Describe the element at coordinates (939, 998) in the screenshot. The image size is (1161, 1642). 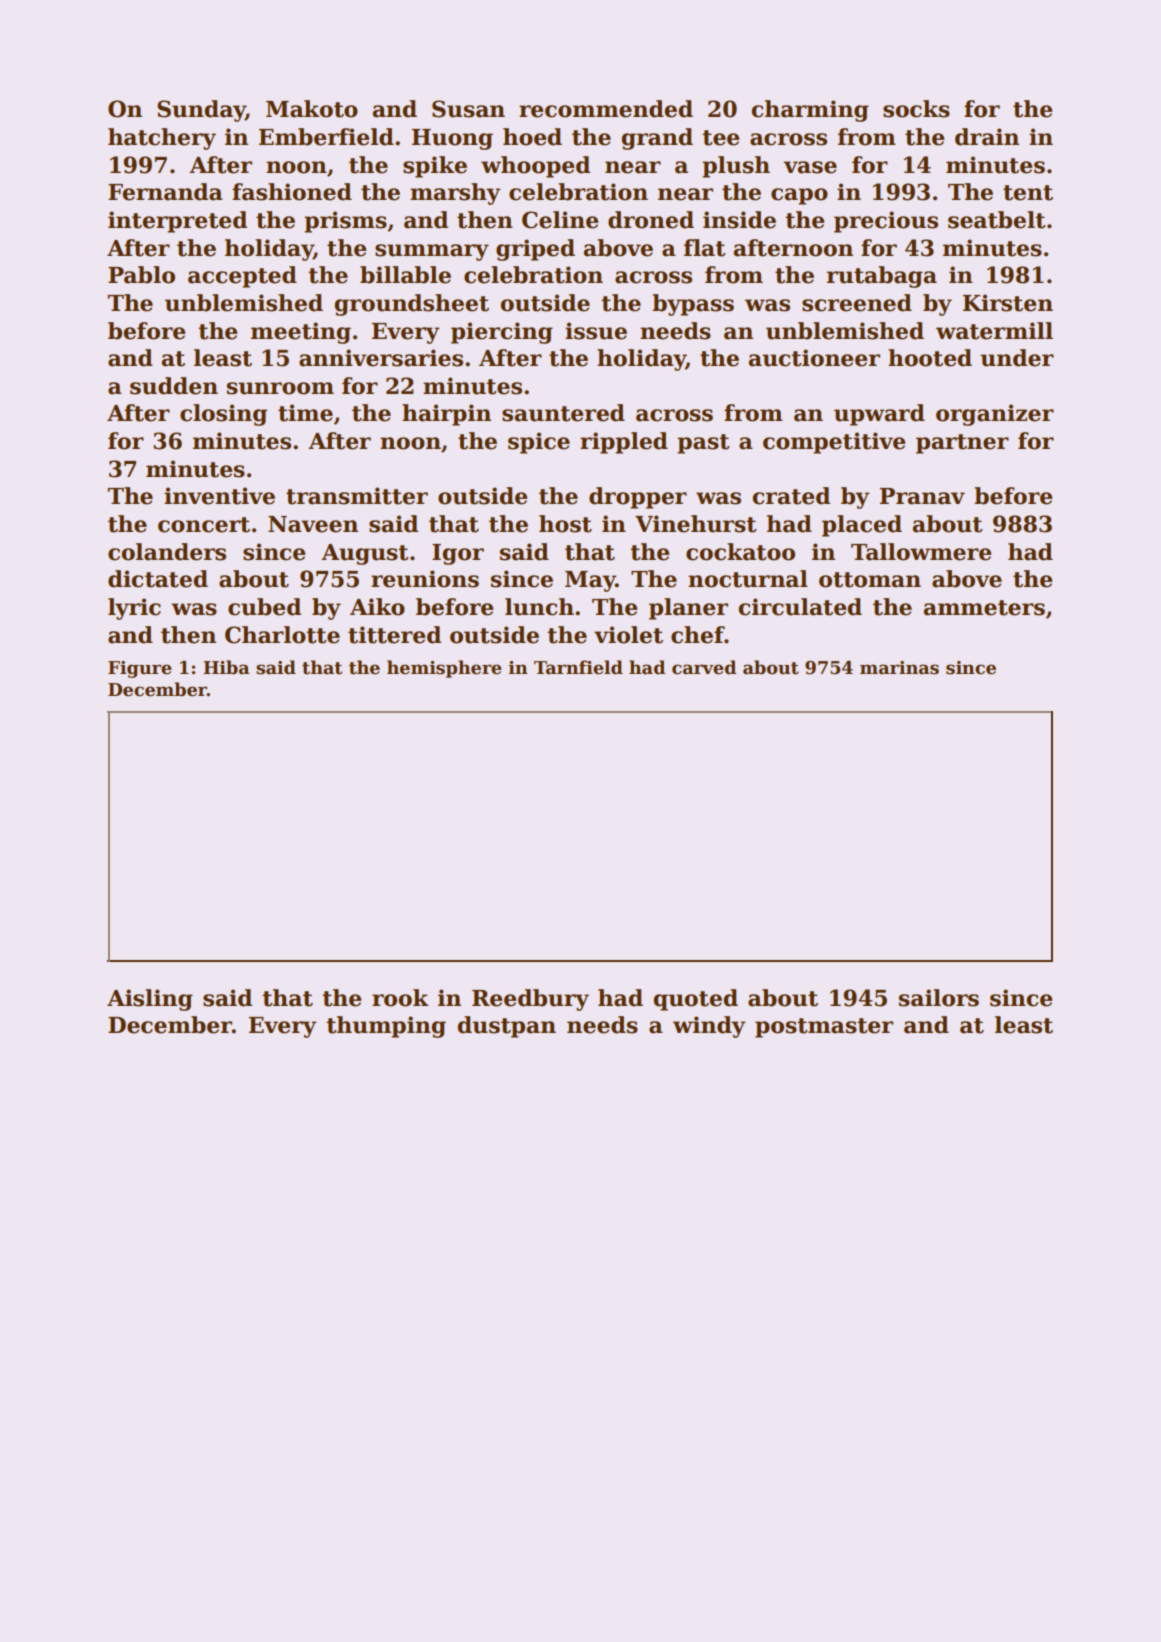
I see `sailors` at that location.
